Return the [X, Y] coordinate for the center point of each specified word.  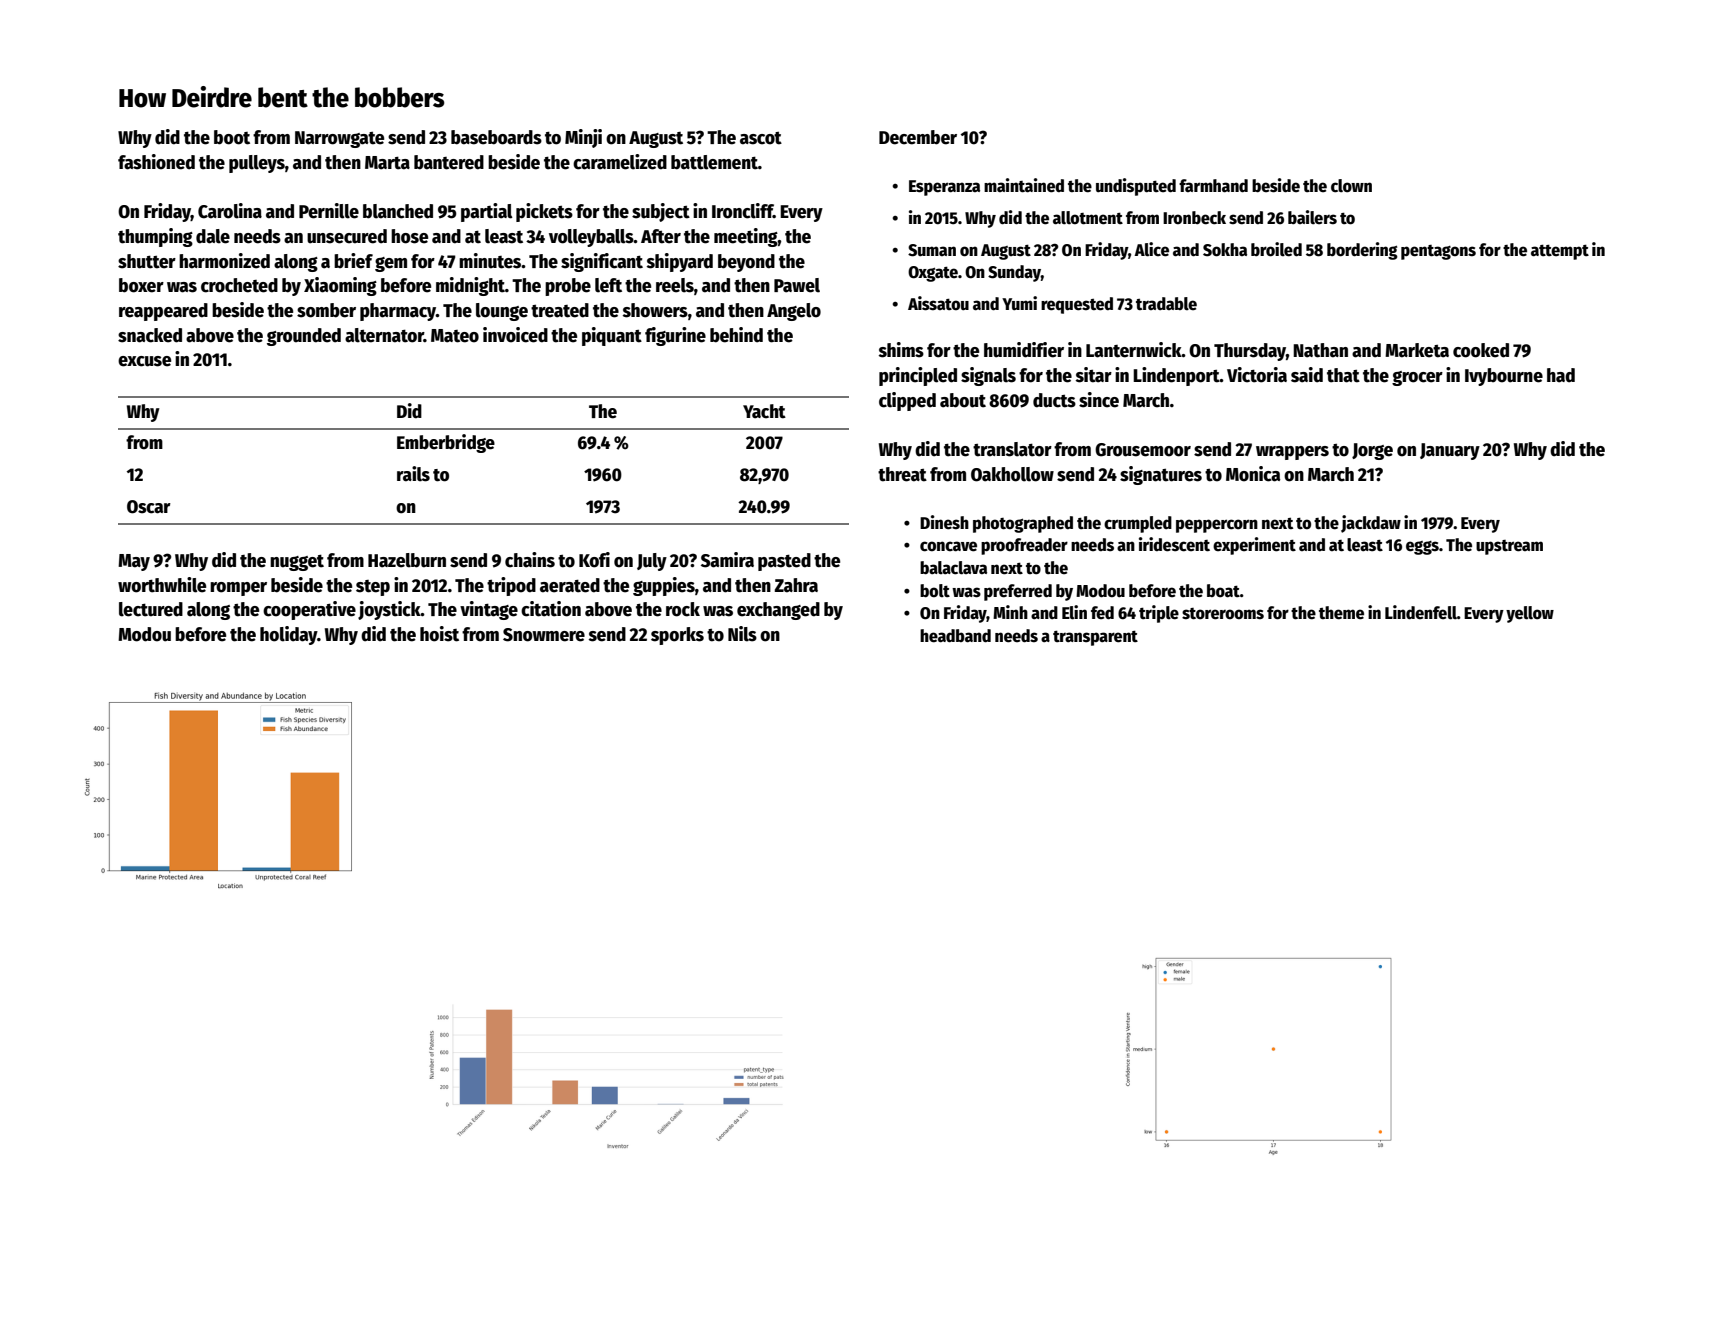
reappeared [163, 312]
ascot [761, 138]
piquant [612, 336]
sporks [677, 636]
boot [232, 137]
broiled [1276, 249]
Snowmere [544, 635]
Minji [583, 138]
